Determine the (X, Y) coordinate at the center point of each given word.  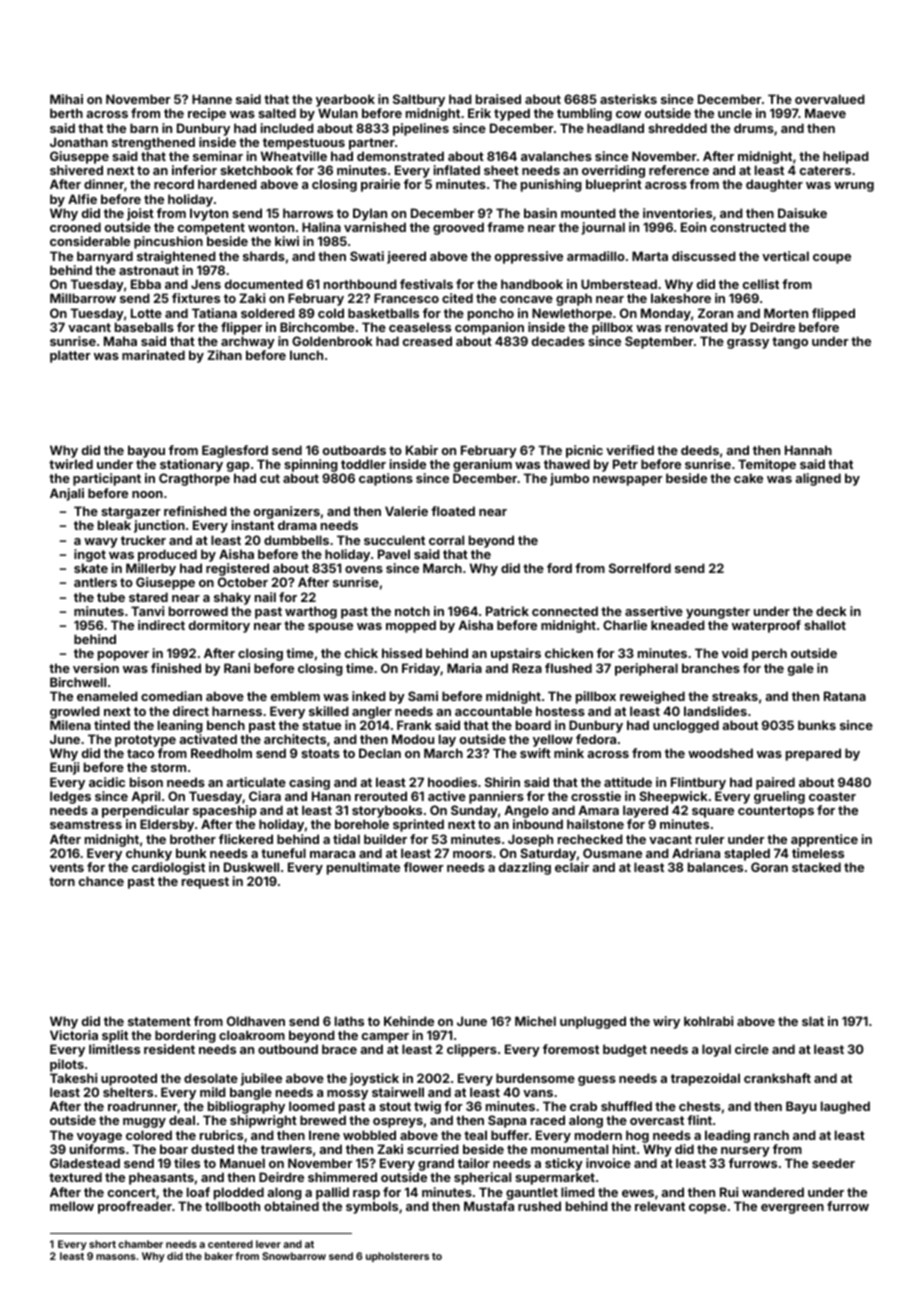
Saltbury (419, 100)
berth (66, 113)
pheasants (161, 1178)
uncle (735, 113)
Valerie (406, 511)
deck (831, 611)
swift (535, 753)
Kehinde (409, 1021)
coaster (832, 796)
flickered (246, 839)
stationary (191, 465)
